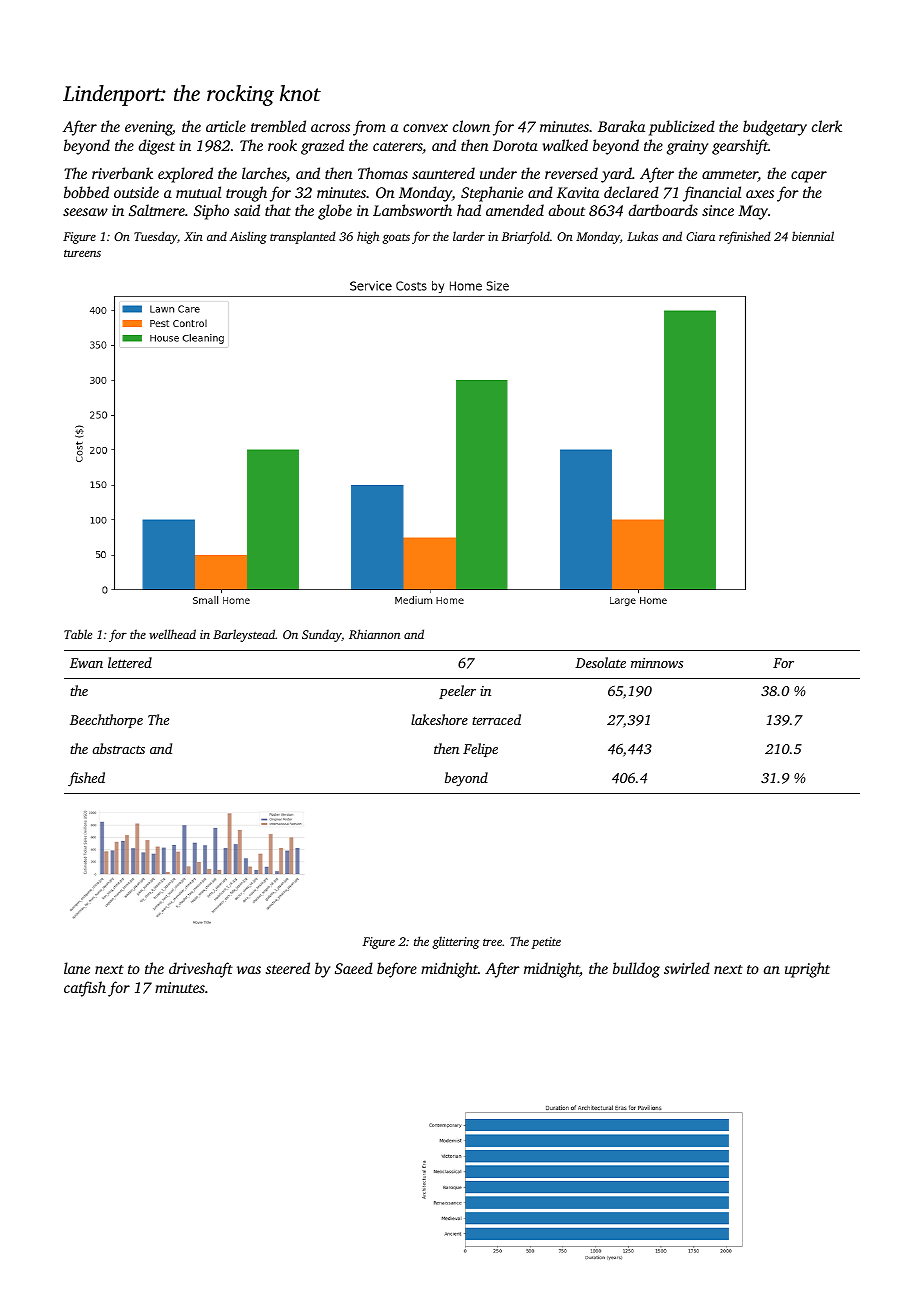  I want to click on clown, so click(471, 126).
